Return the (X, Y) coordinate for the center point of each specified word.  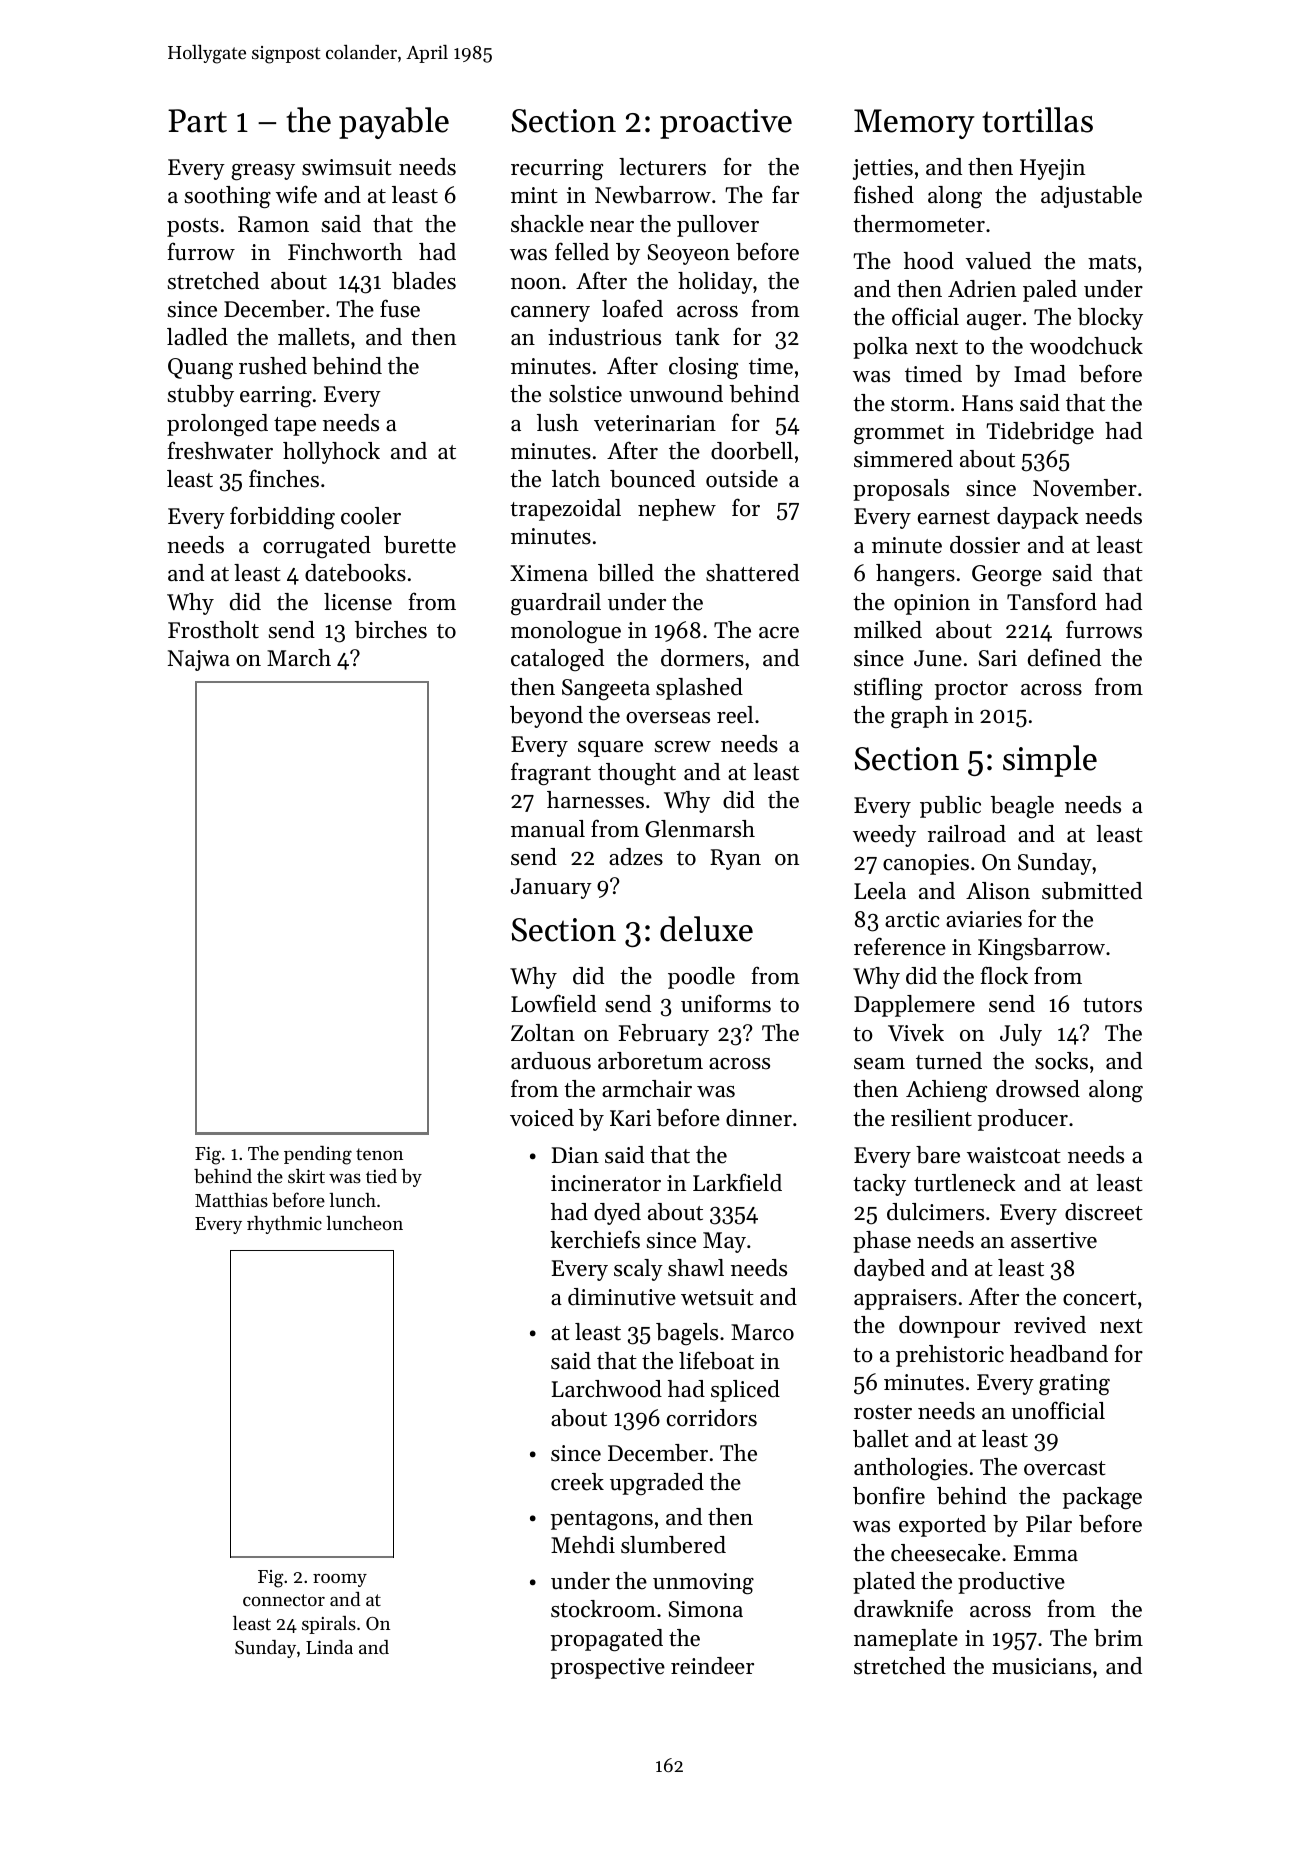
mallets (313, 337)
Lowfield (553, 1003)
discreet (1104, 1212)
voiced (542, 1118)
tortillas (1037, 120)
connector (284, 1600)
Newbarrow (653, 195)
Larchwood (607, 1389)
